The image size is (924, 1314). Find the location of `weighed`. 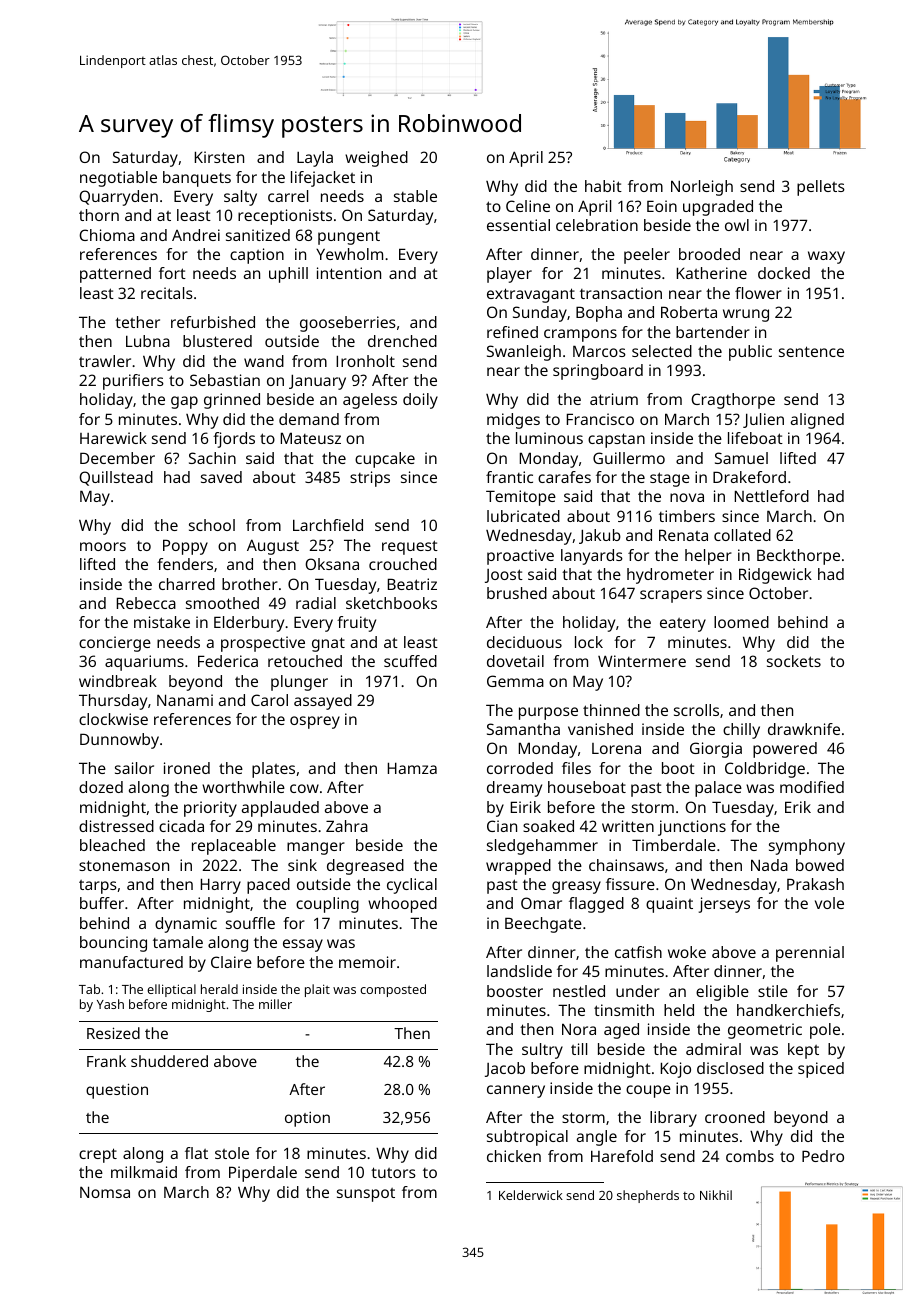

weighed is located at coordinates (376, 159).
